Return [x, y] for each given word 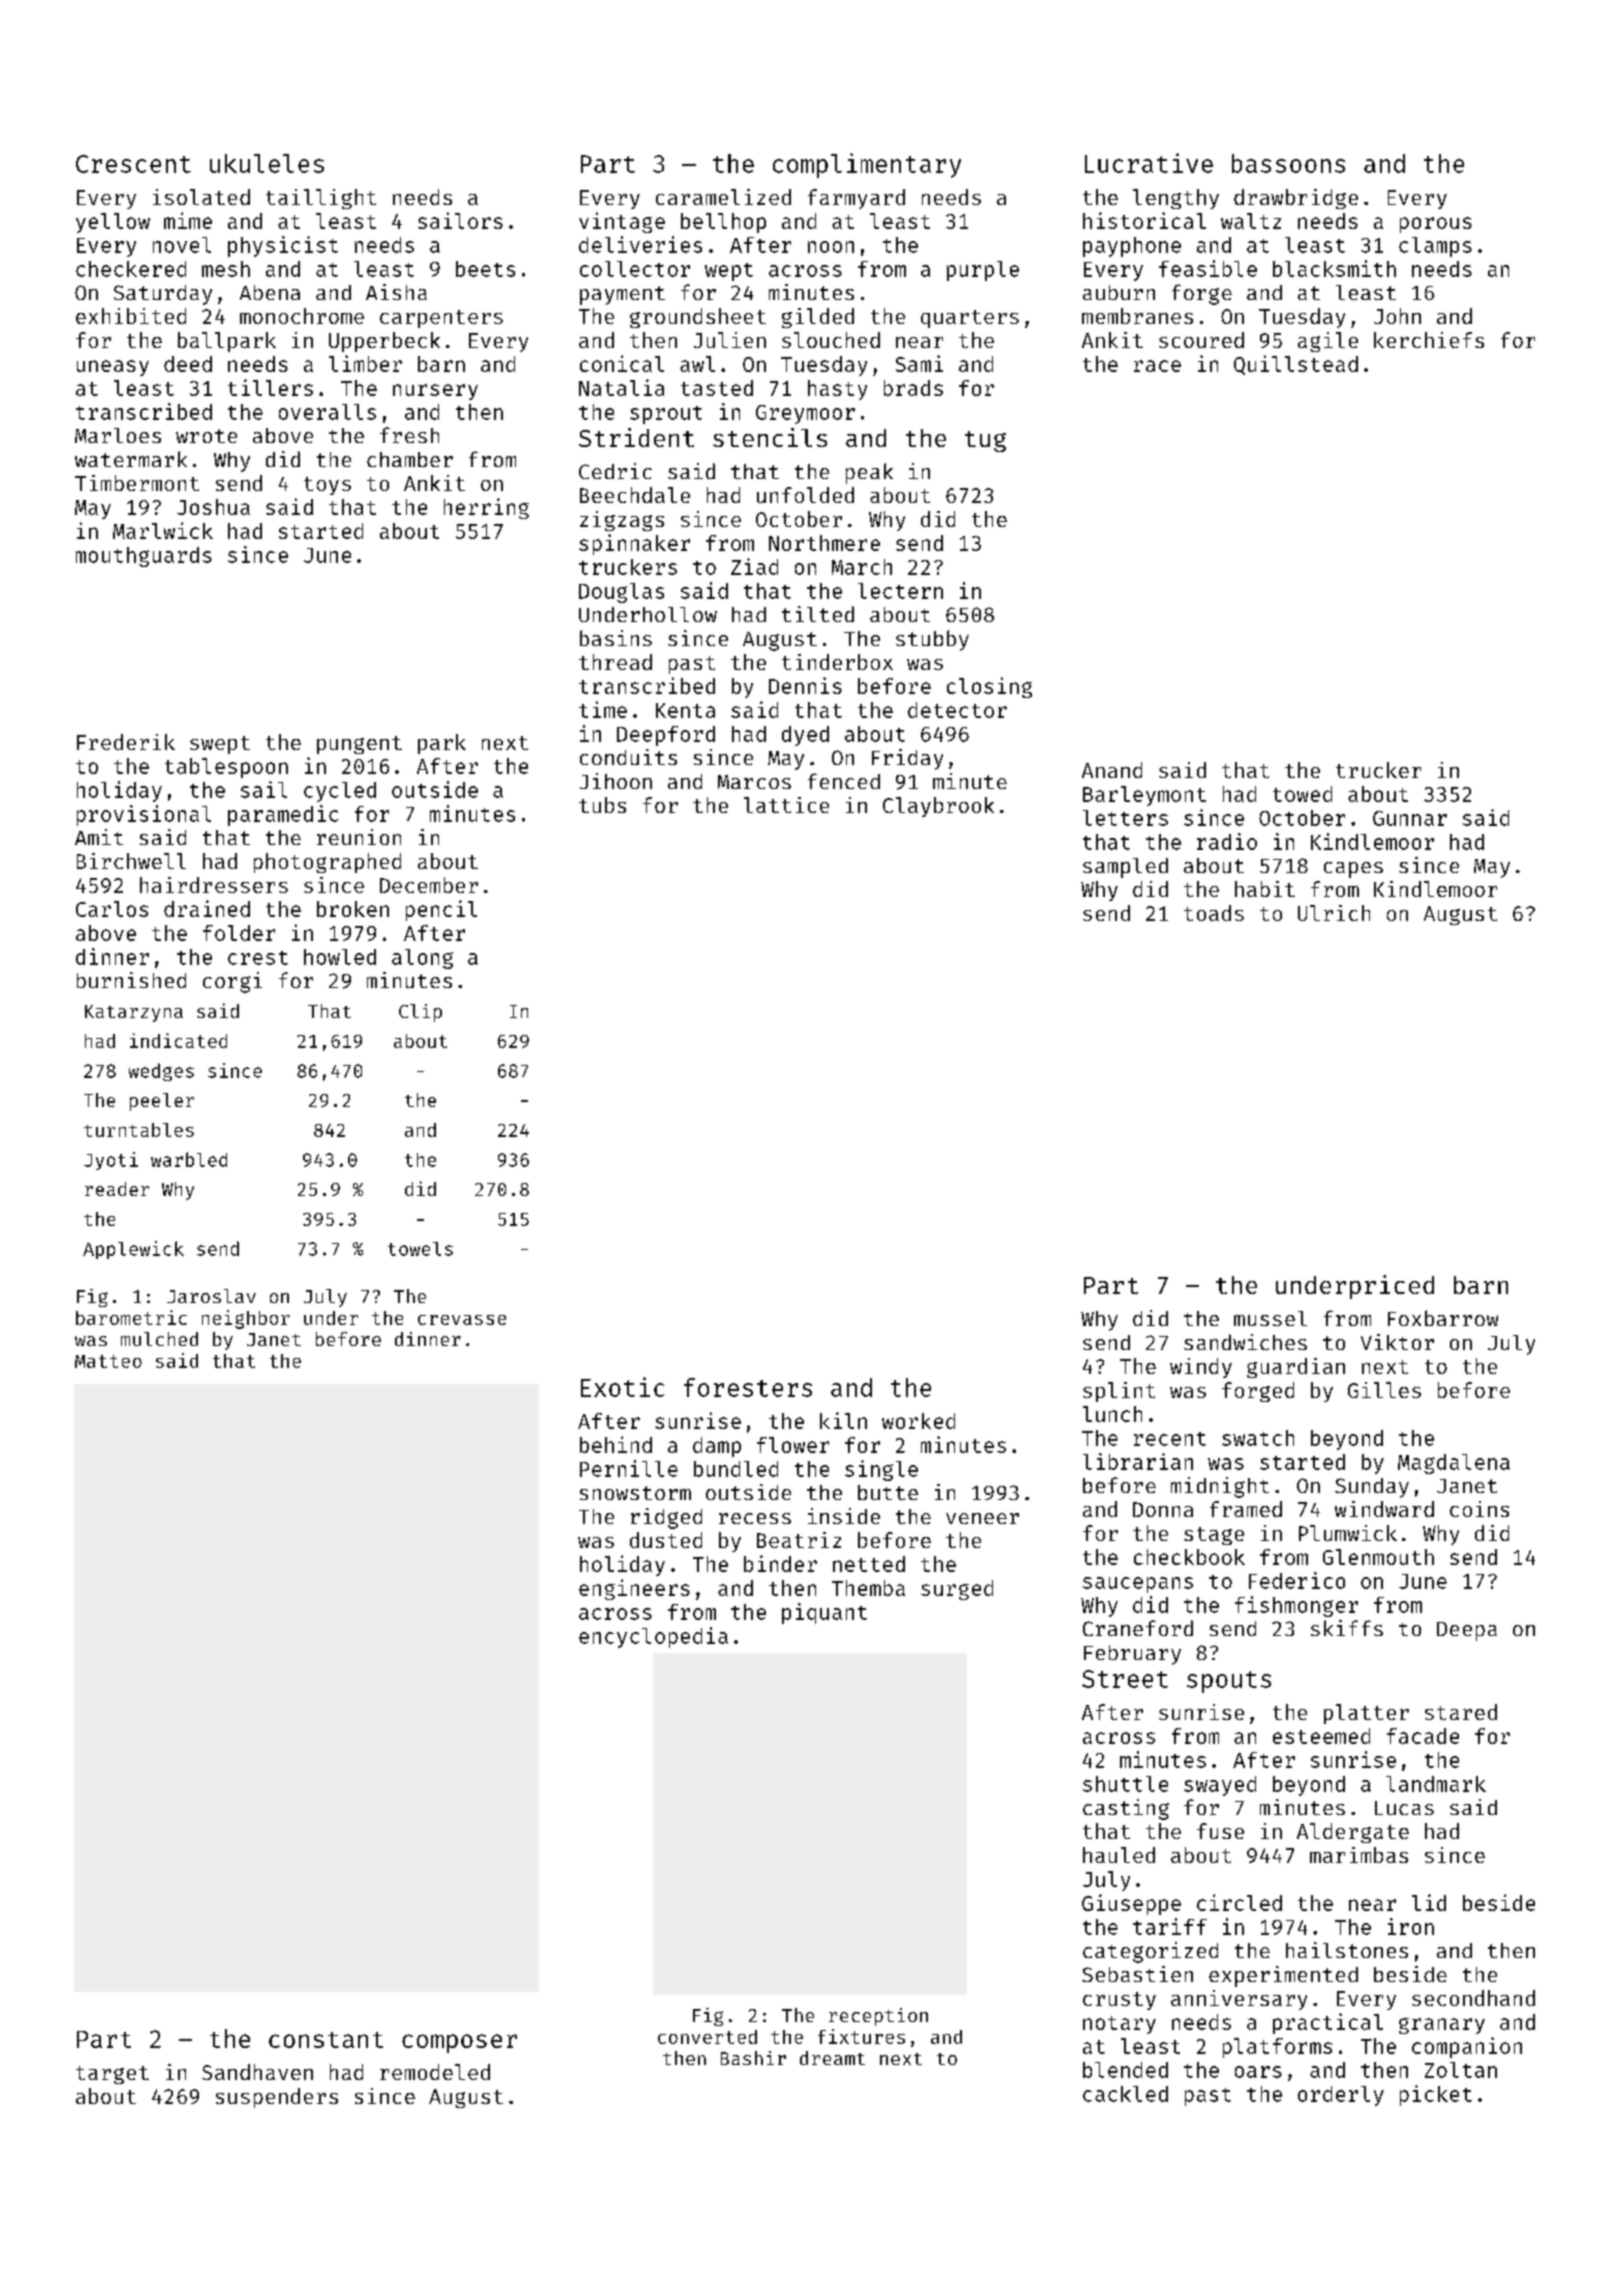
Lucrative [1149, 163]
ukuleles [267, 163]
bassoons [1288, 163]
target [112, 2075]
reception [878, 2017]
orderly [1341, 2096]
